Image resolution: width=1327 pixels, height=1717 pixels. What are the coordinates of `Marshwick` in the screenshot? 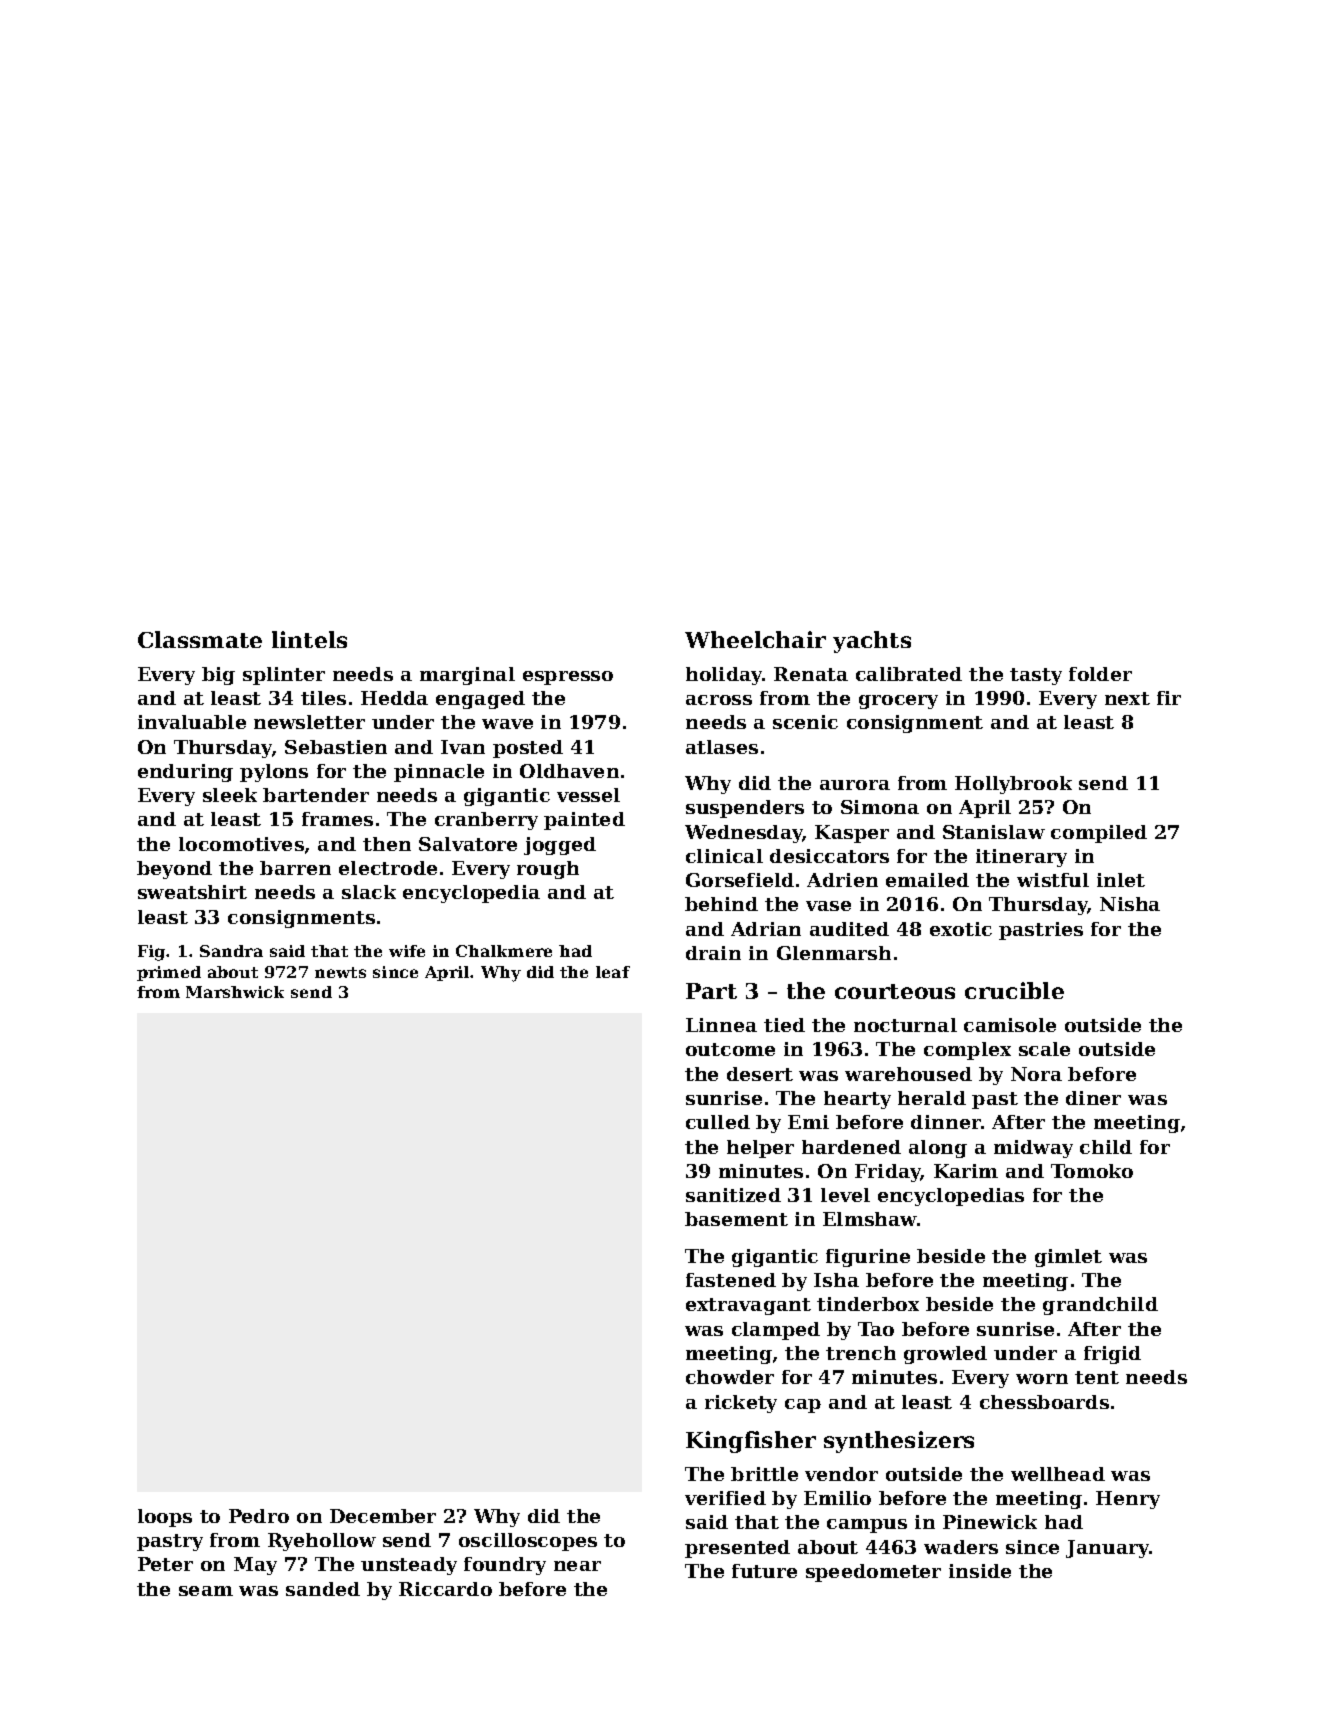 It's located at (235, 992).
